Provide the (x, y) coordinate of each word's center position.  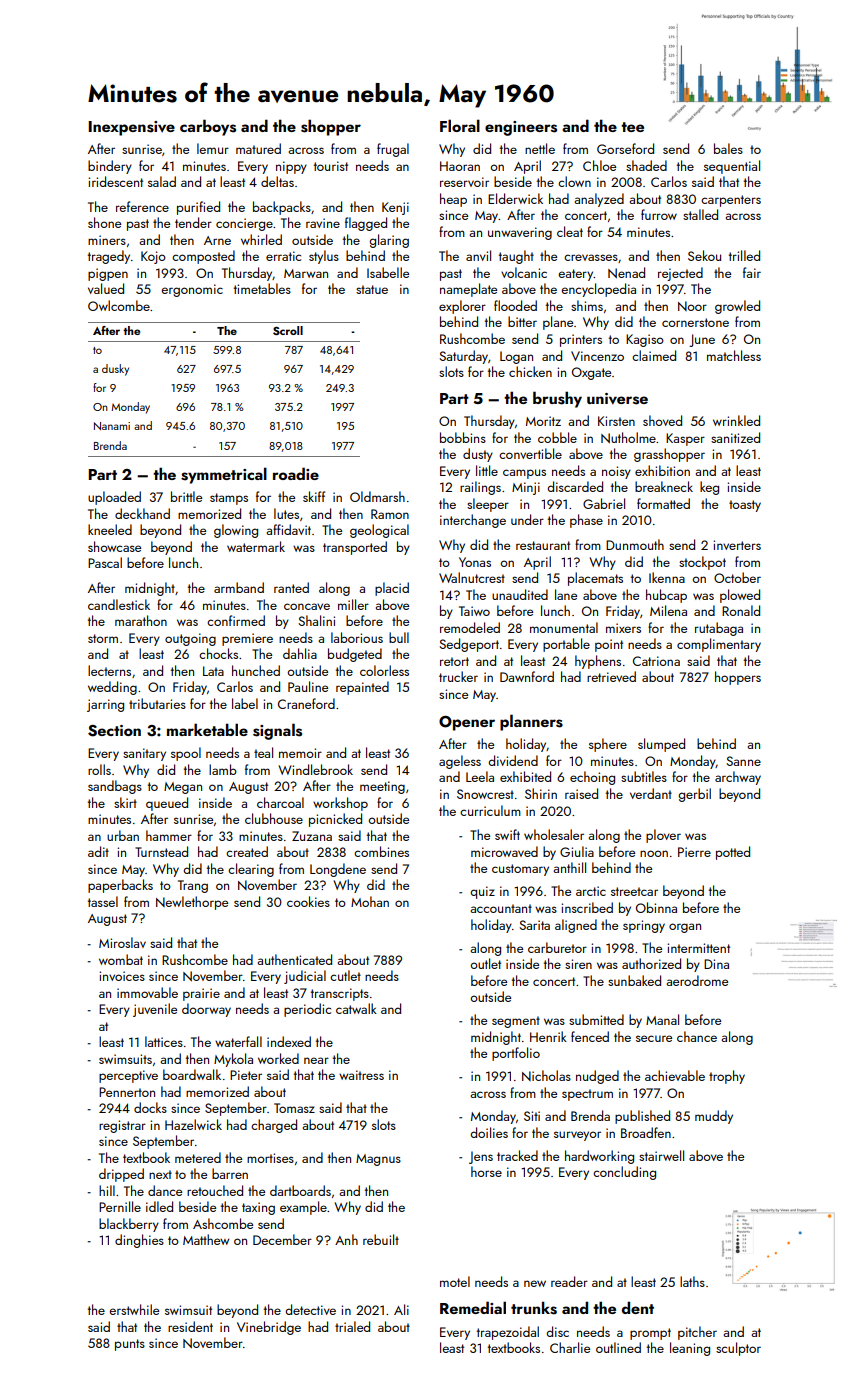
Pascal (105, 562)
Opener (467, 723)
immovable (147, 992)
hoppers (738, 678)
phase (586, 521)
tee (632, 127)
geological (379, 531)
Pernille (120, 1206)
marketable (207, 729)
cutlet (345, 975)
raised (581, 793)
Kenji (395, 208)
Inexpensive (131, 128)
